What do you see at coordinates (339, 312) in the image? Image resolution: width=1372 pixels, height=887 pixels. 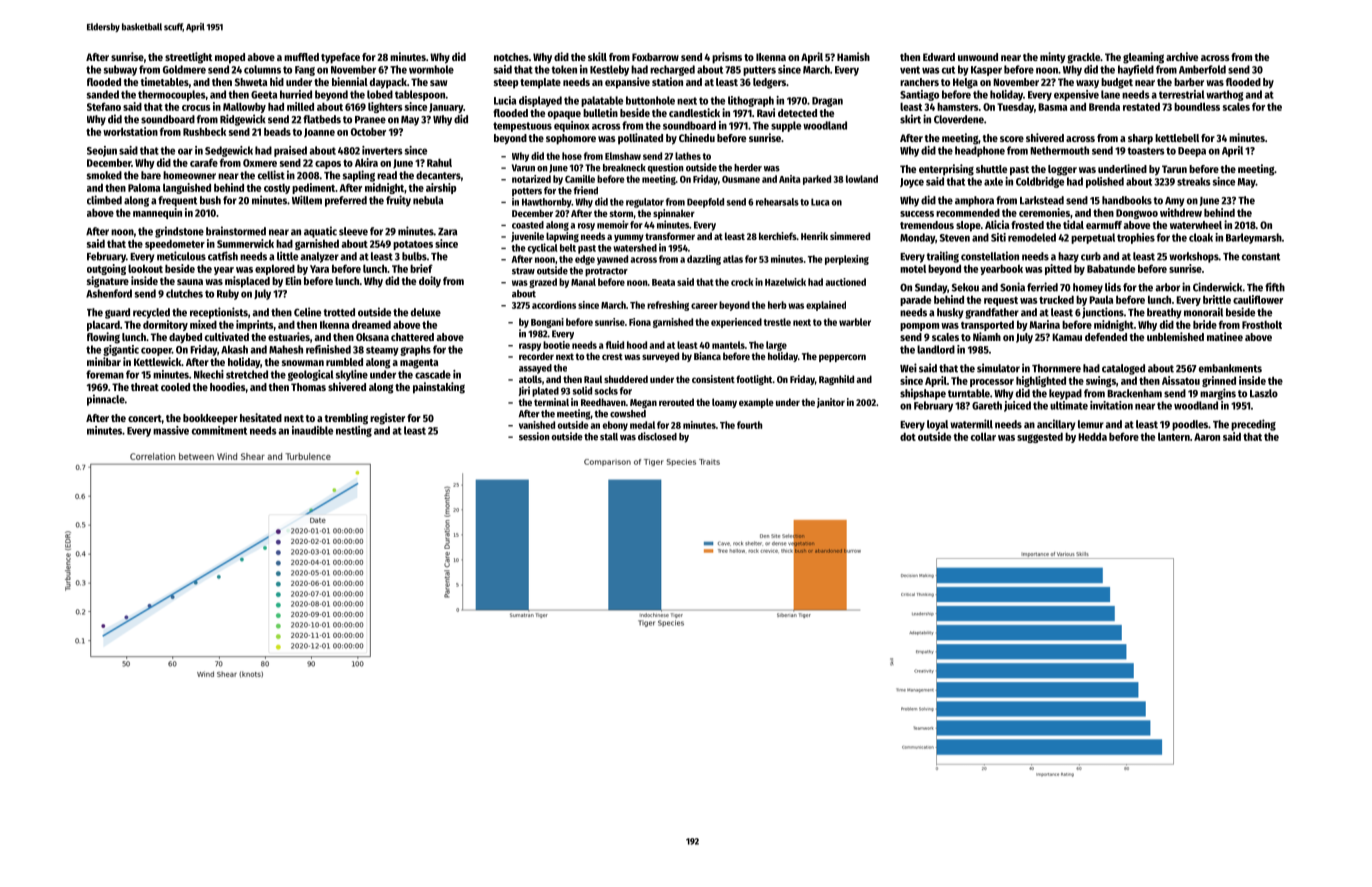 I see `trotted` at bounding box center [339, 312].
